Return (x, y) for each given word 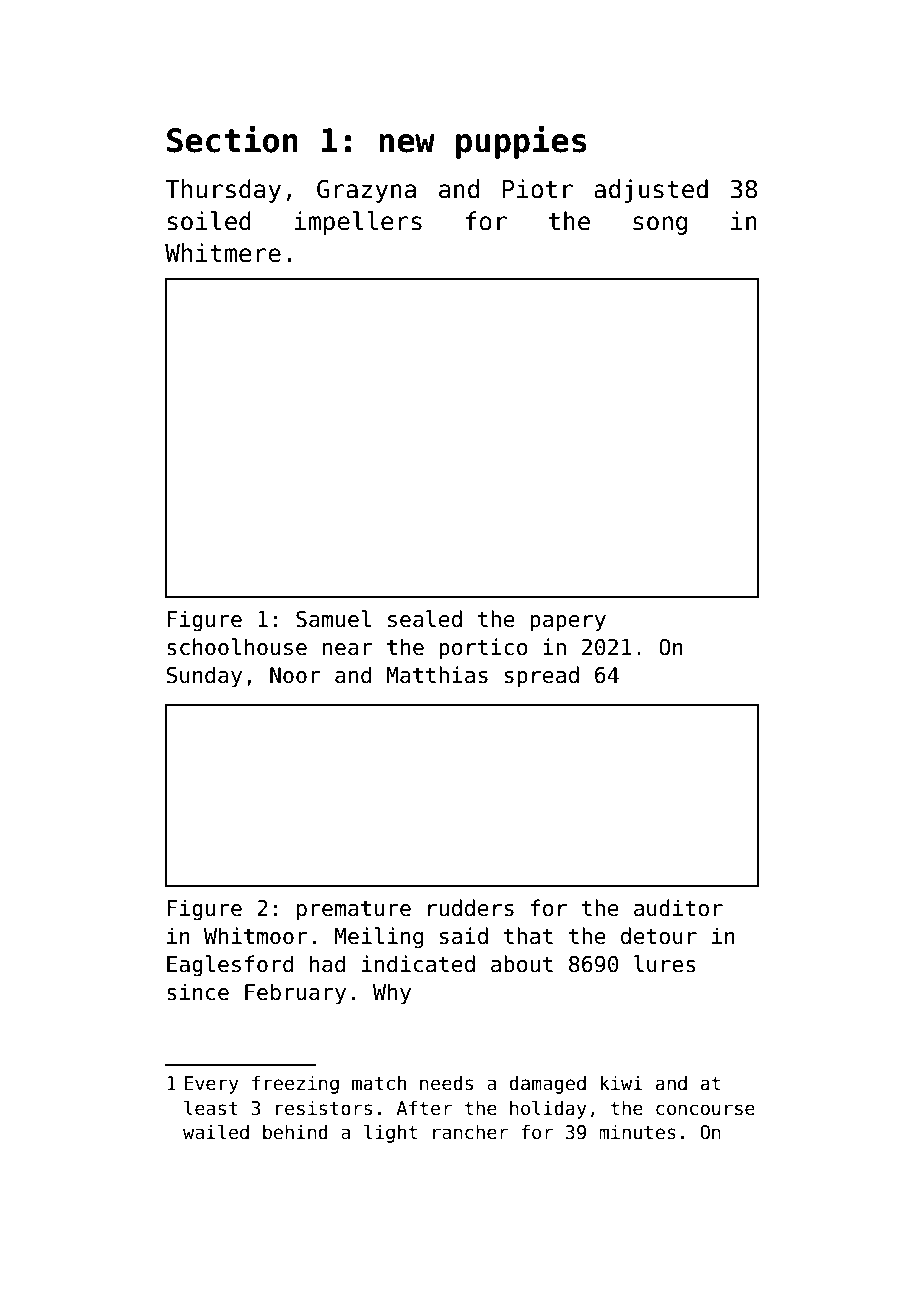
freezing (295, 1084)
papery (568, 623)
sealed (425, 619)
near (348, 649)
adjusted (651, 191)
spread (542, 677)
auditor (678, 908)
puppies (521, 142)
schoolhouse (237, 647)
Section (232, 139)
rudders (471, 908)
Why (392, 994)
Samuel (333, 619)
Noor (295, 675)
